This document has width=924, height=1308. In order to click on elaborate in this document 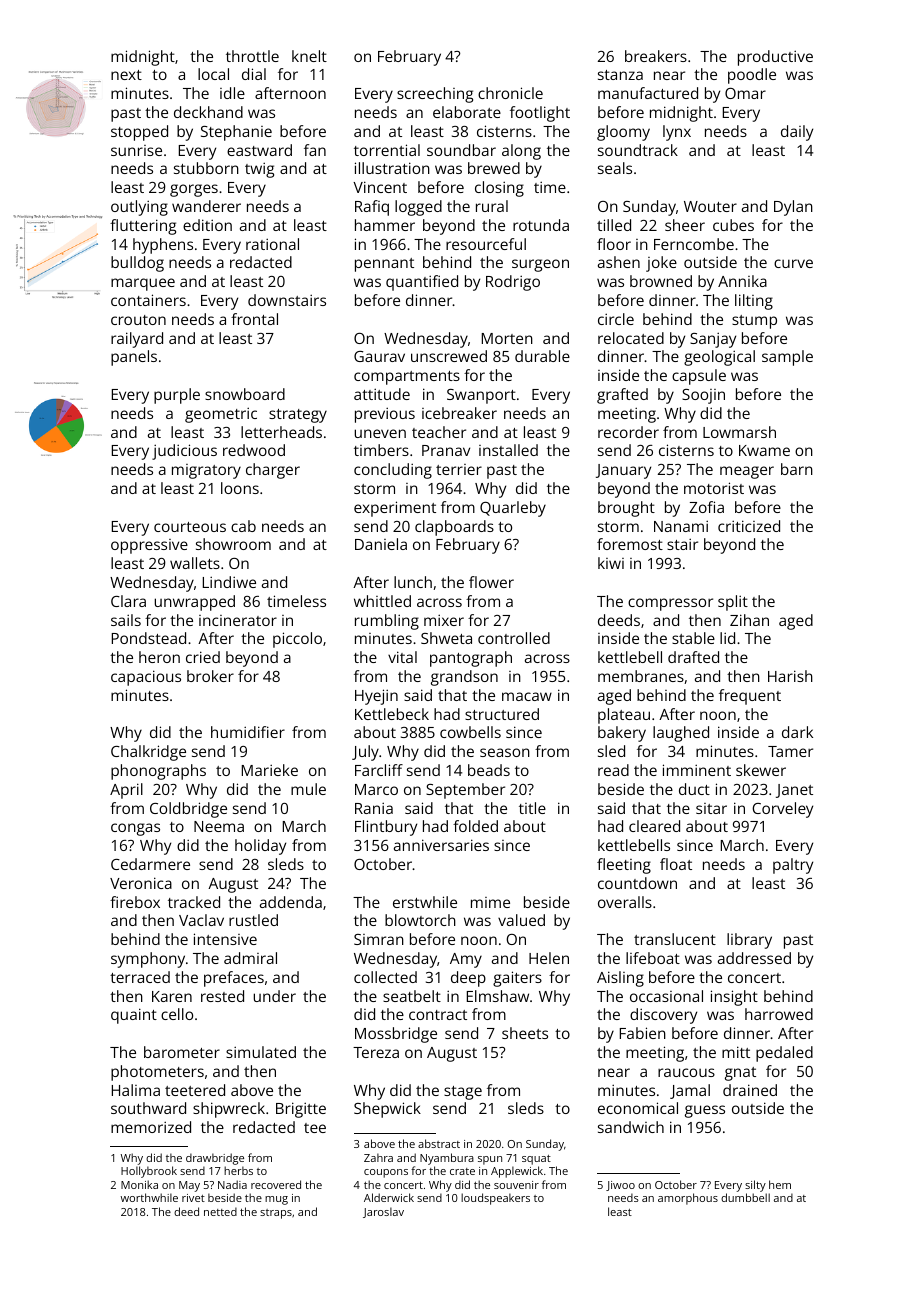, I will do `click(467, 112)`.
